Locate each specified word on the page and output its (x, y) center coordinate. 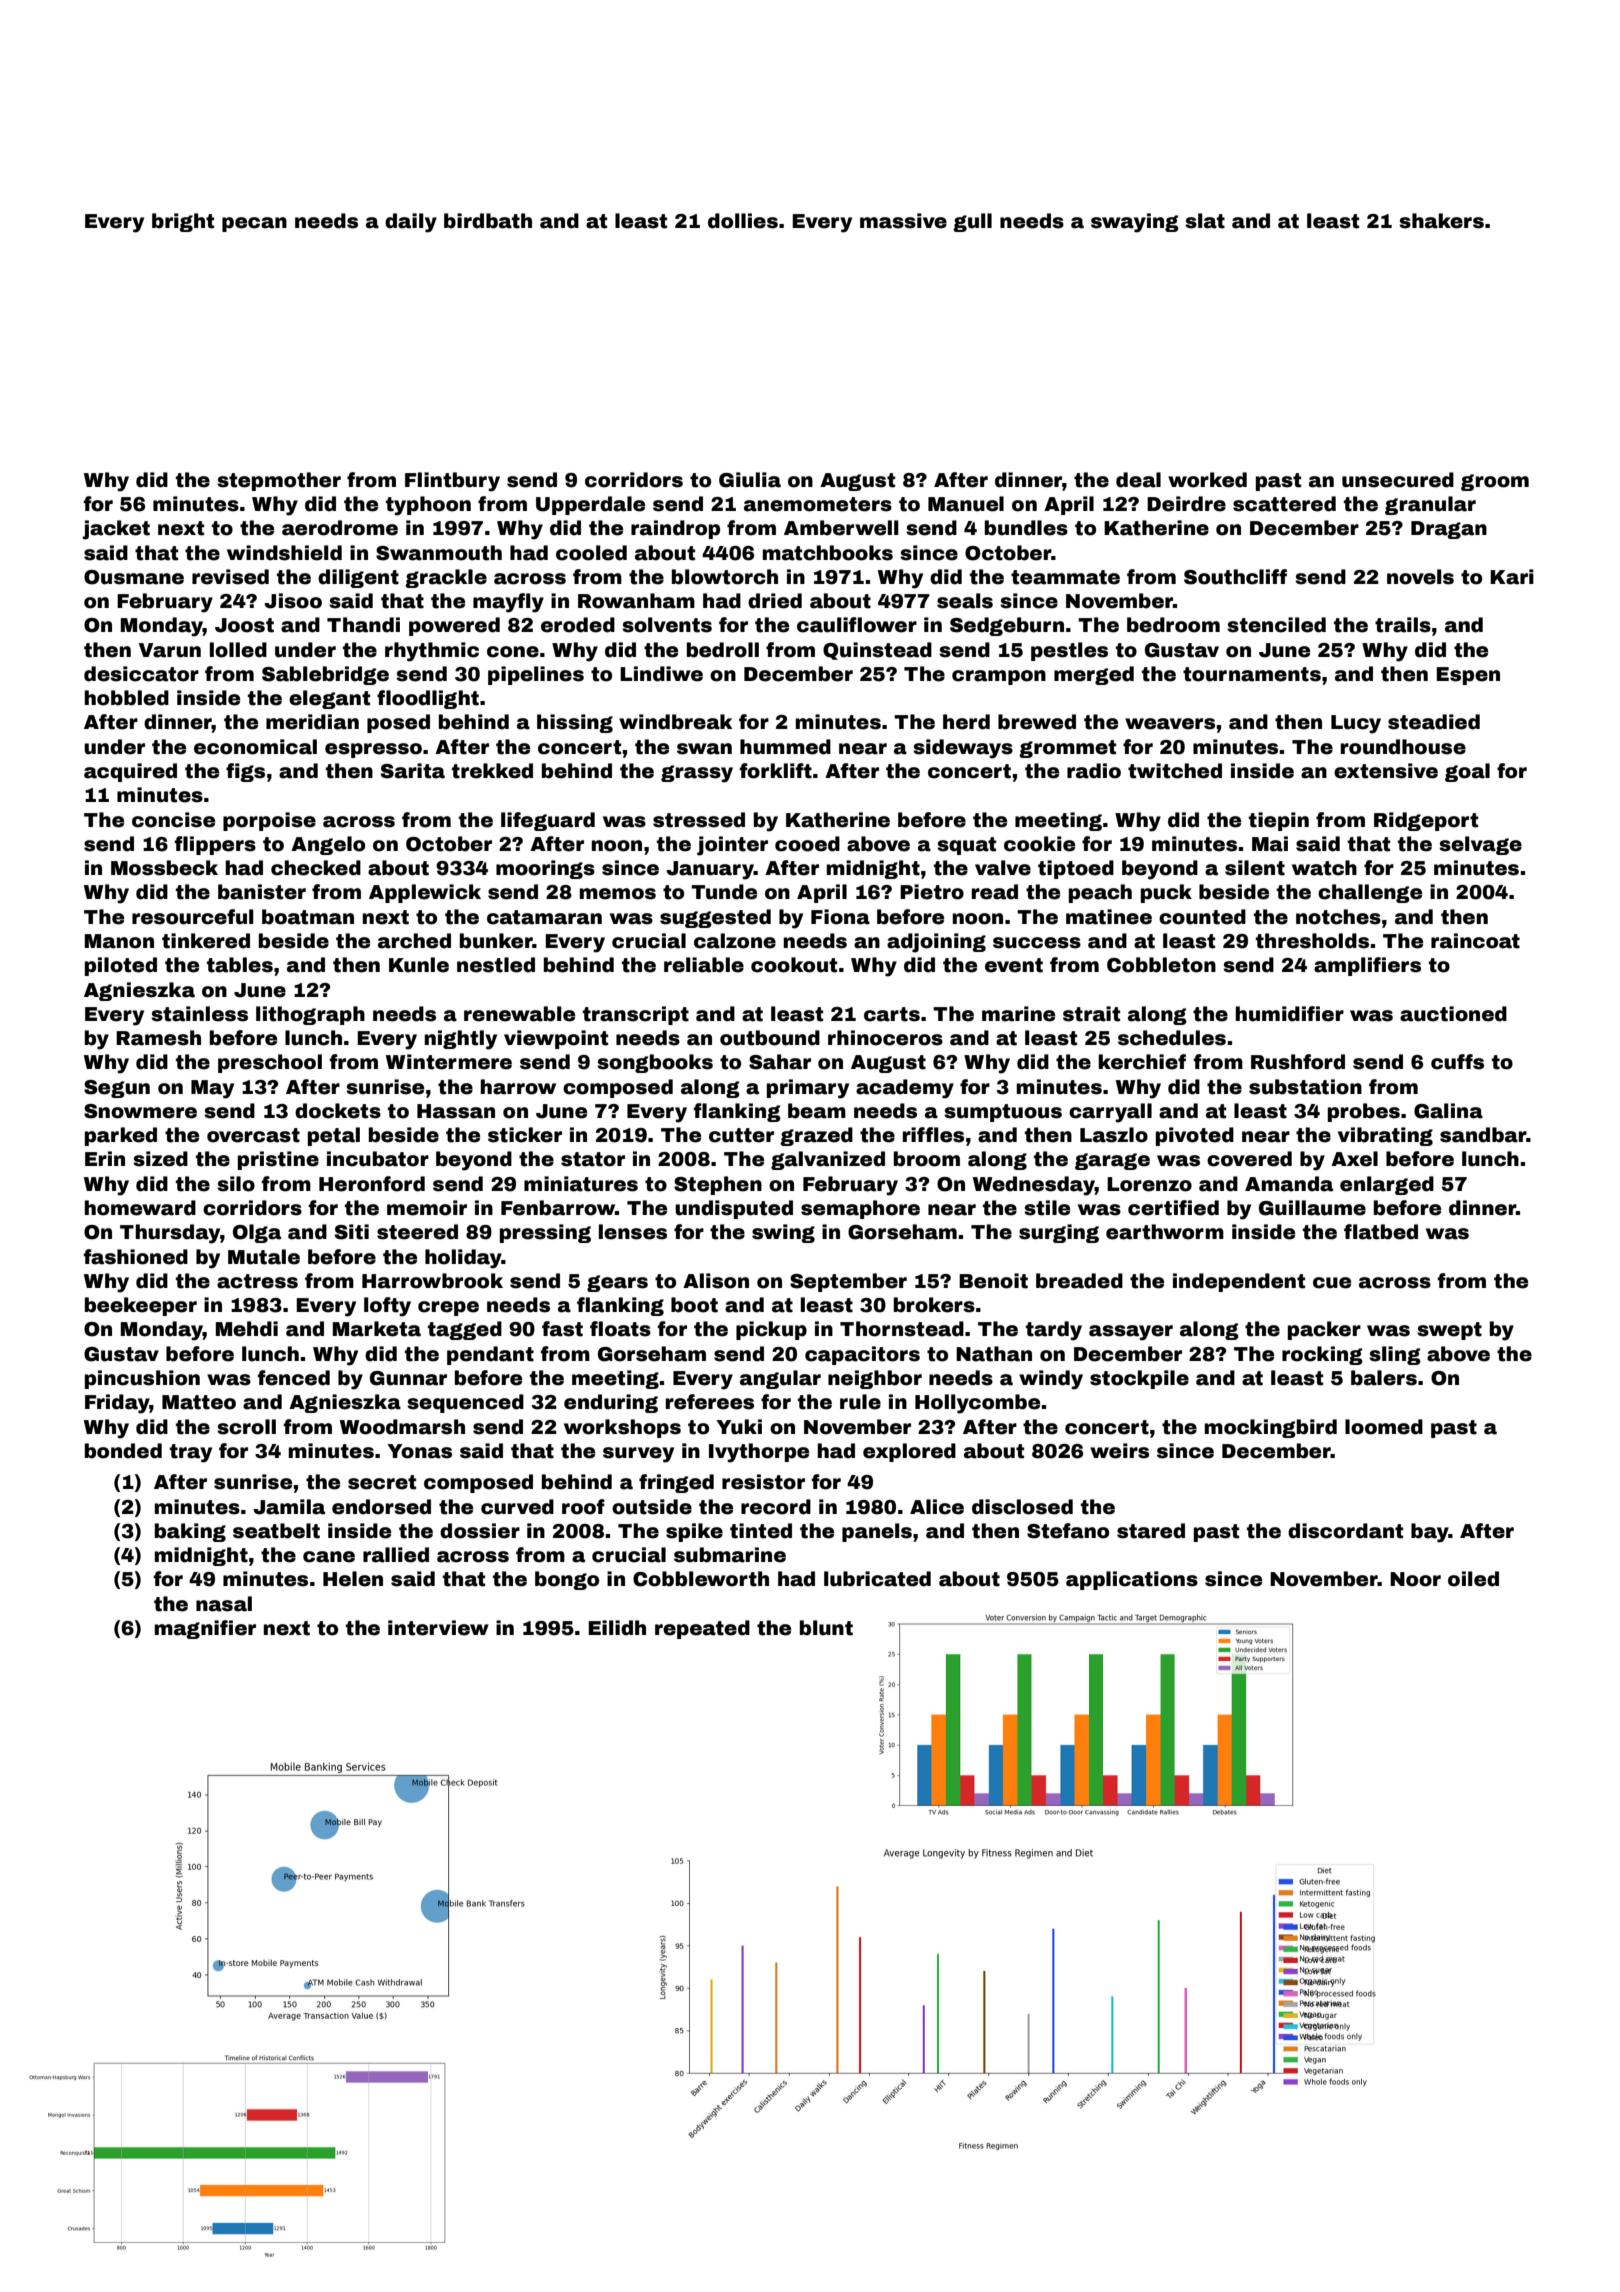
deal (1138, 480)
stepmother (279, 481)
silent (1255, 868)
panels (877, 1532)
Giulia (750, 480)
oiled (1473, 1579)
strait (1091, 1014)
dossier (480, 1531)
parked (121, 1136)
